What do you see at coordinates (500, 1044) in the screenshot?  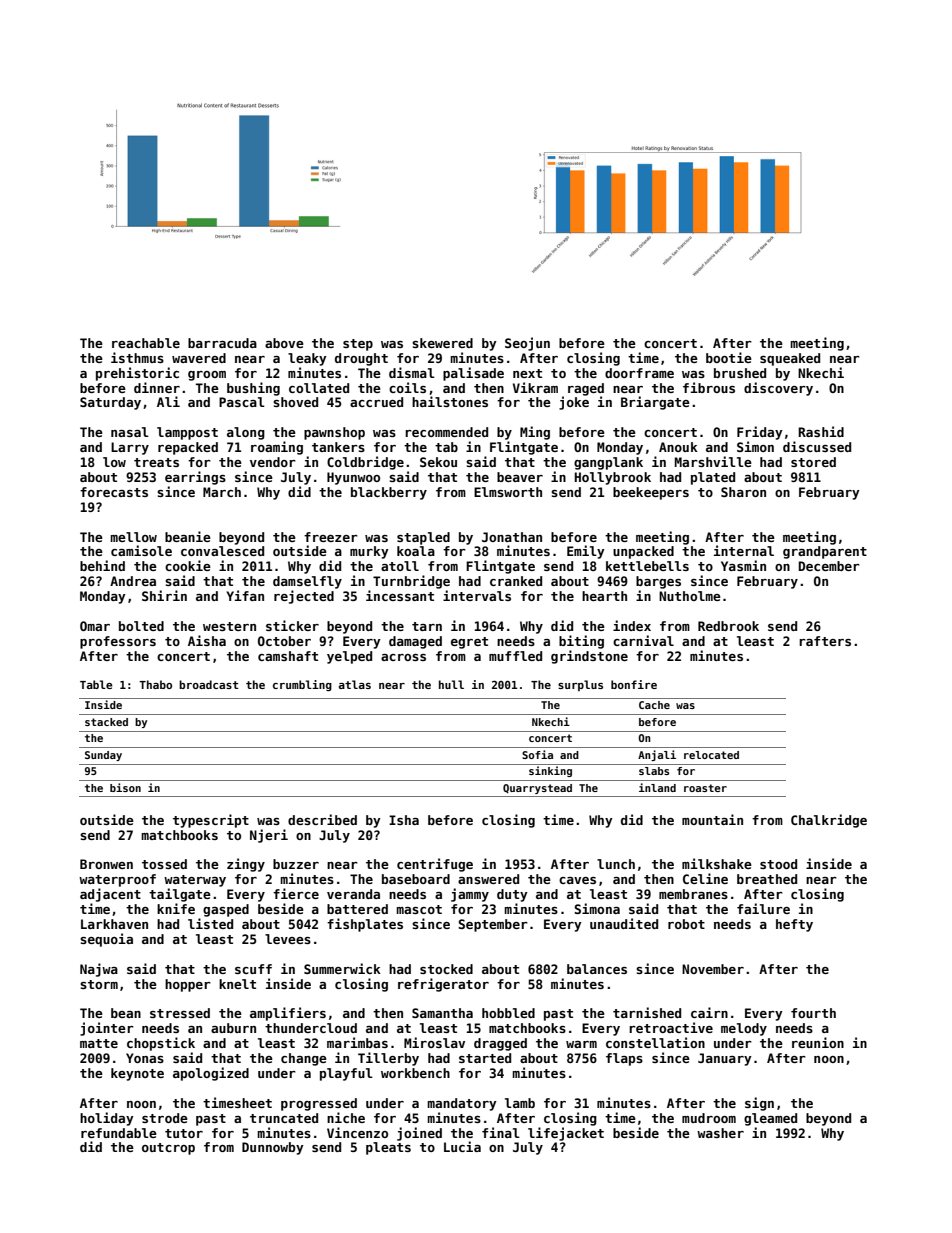 I see `dragged` at bounding box center [500, 1044].
